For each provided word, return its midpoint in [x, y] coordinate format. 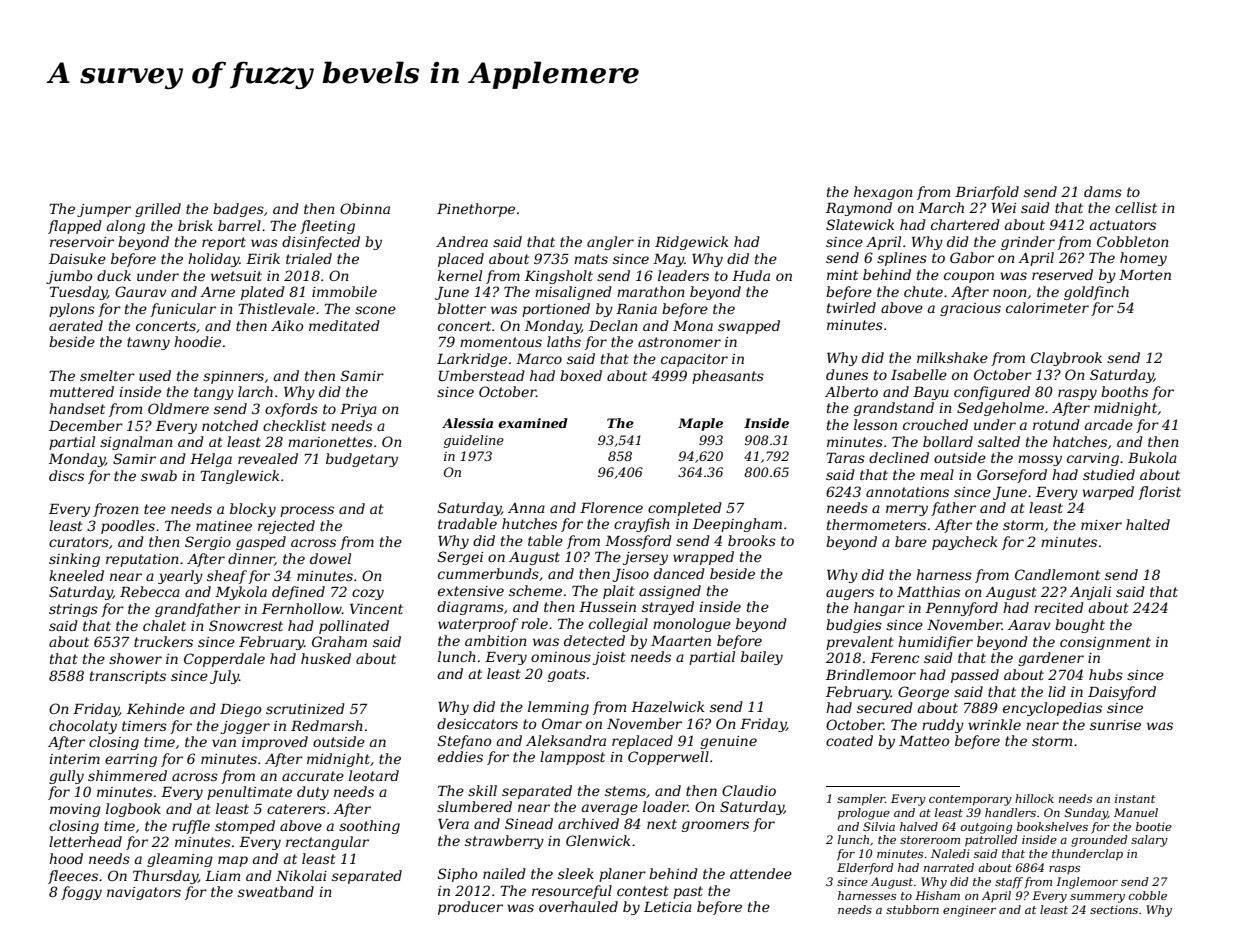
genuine [728, 742]
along [126, 227]
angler [610, 243]
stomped [245, 827]
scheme [535, 590]
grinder [1028, 243]
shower [135, 658]
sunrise [1115, 725]
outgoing [987, 828]
